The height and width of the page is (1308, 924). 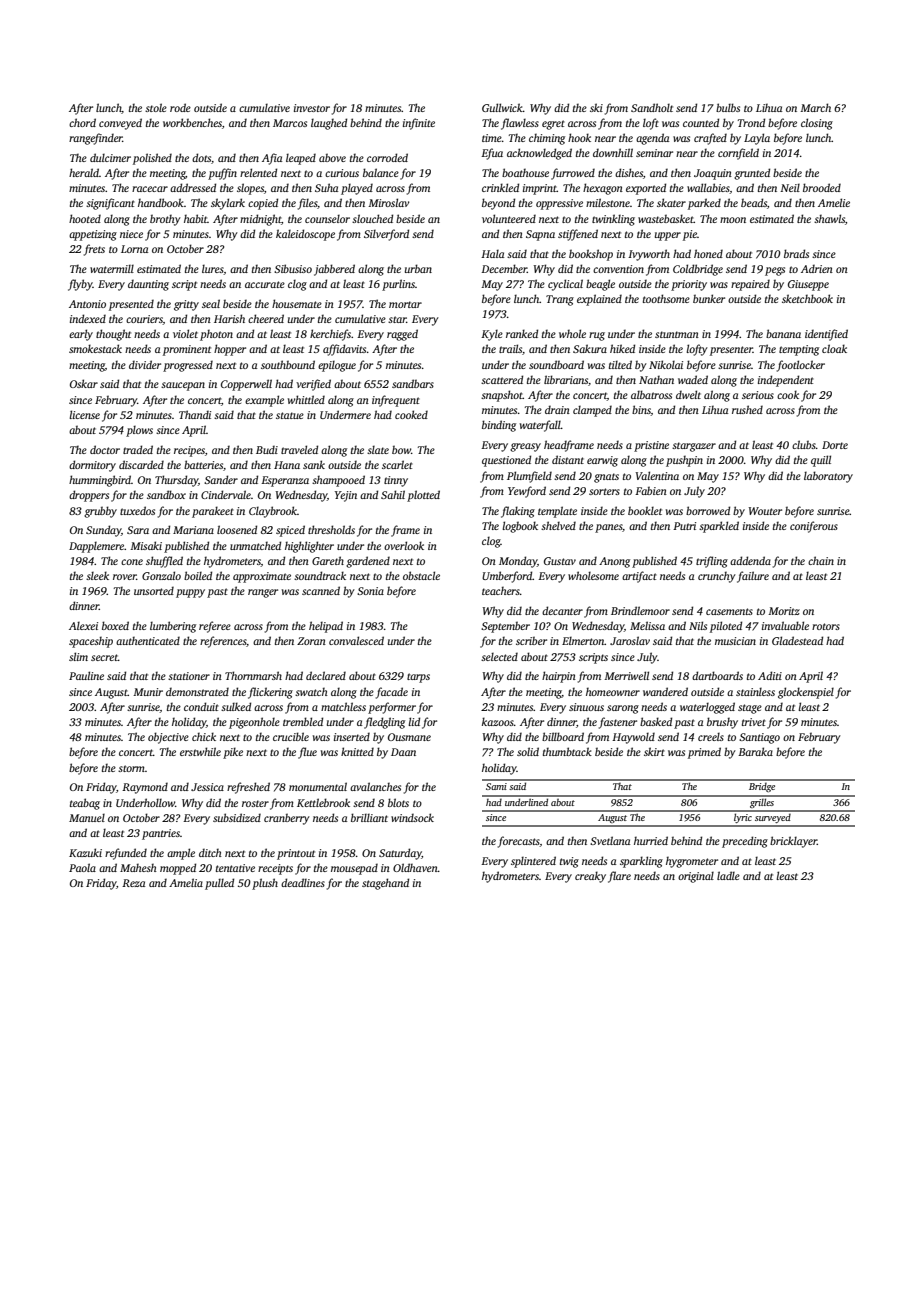 I want to click on license, so click(x=84, y=414).
